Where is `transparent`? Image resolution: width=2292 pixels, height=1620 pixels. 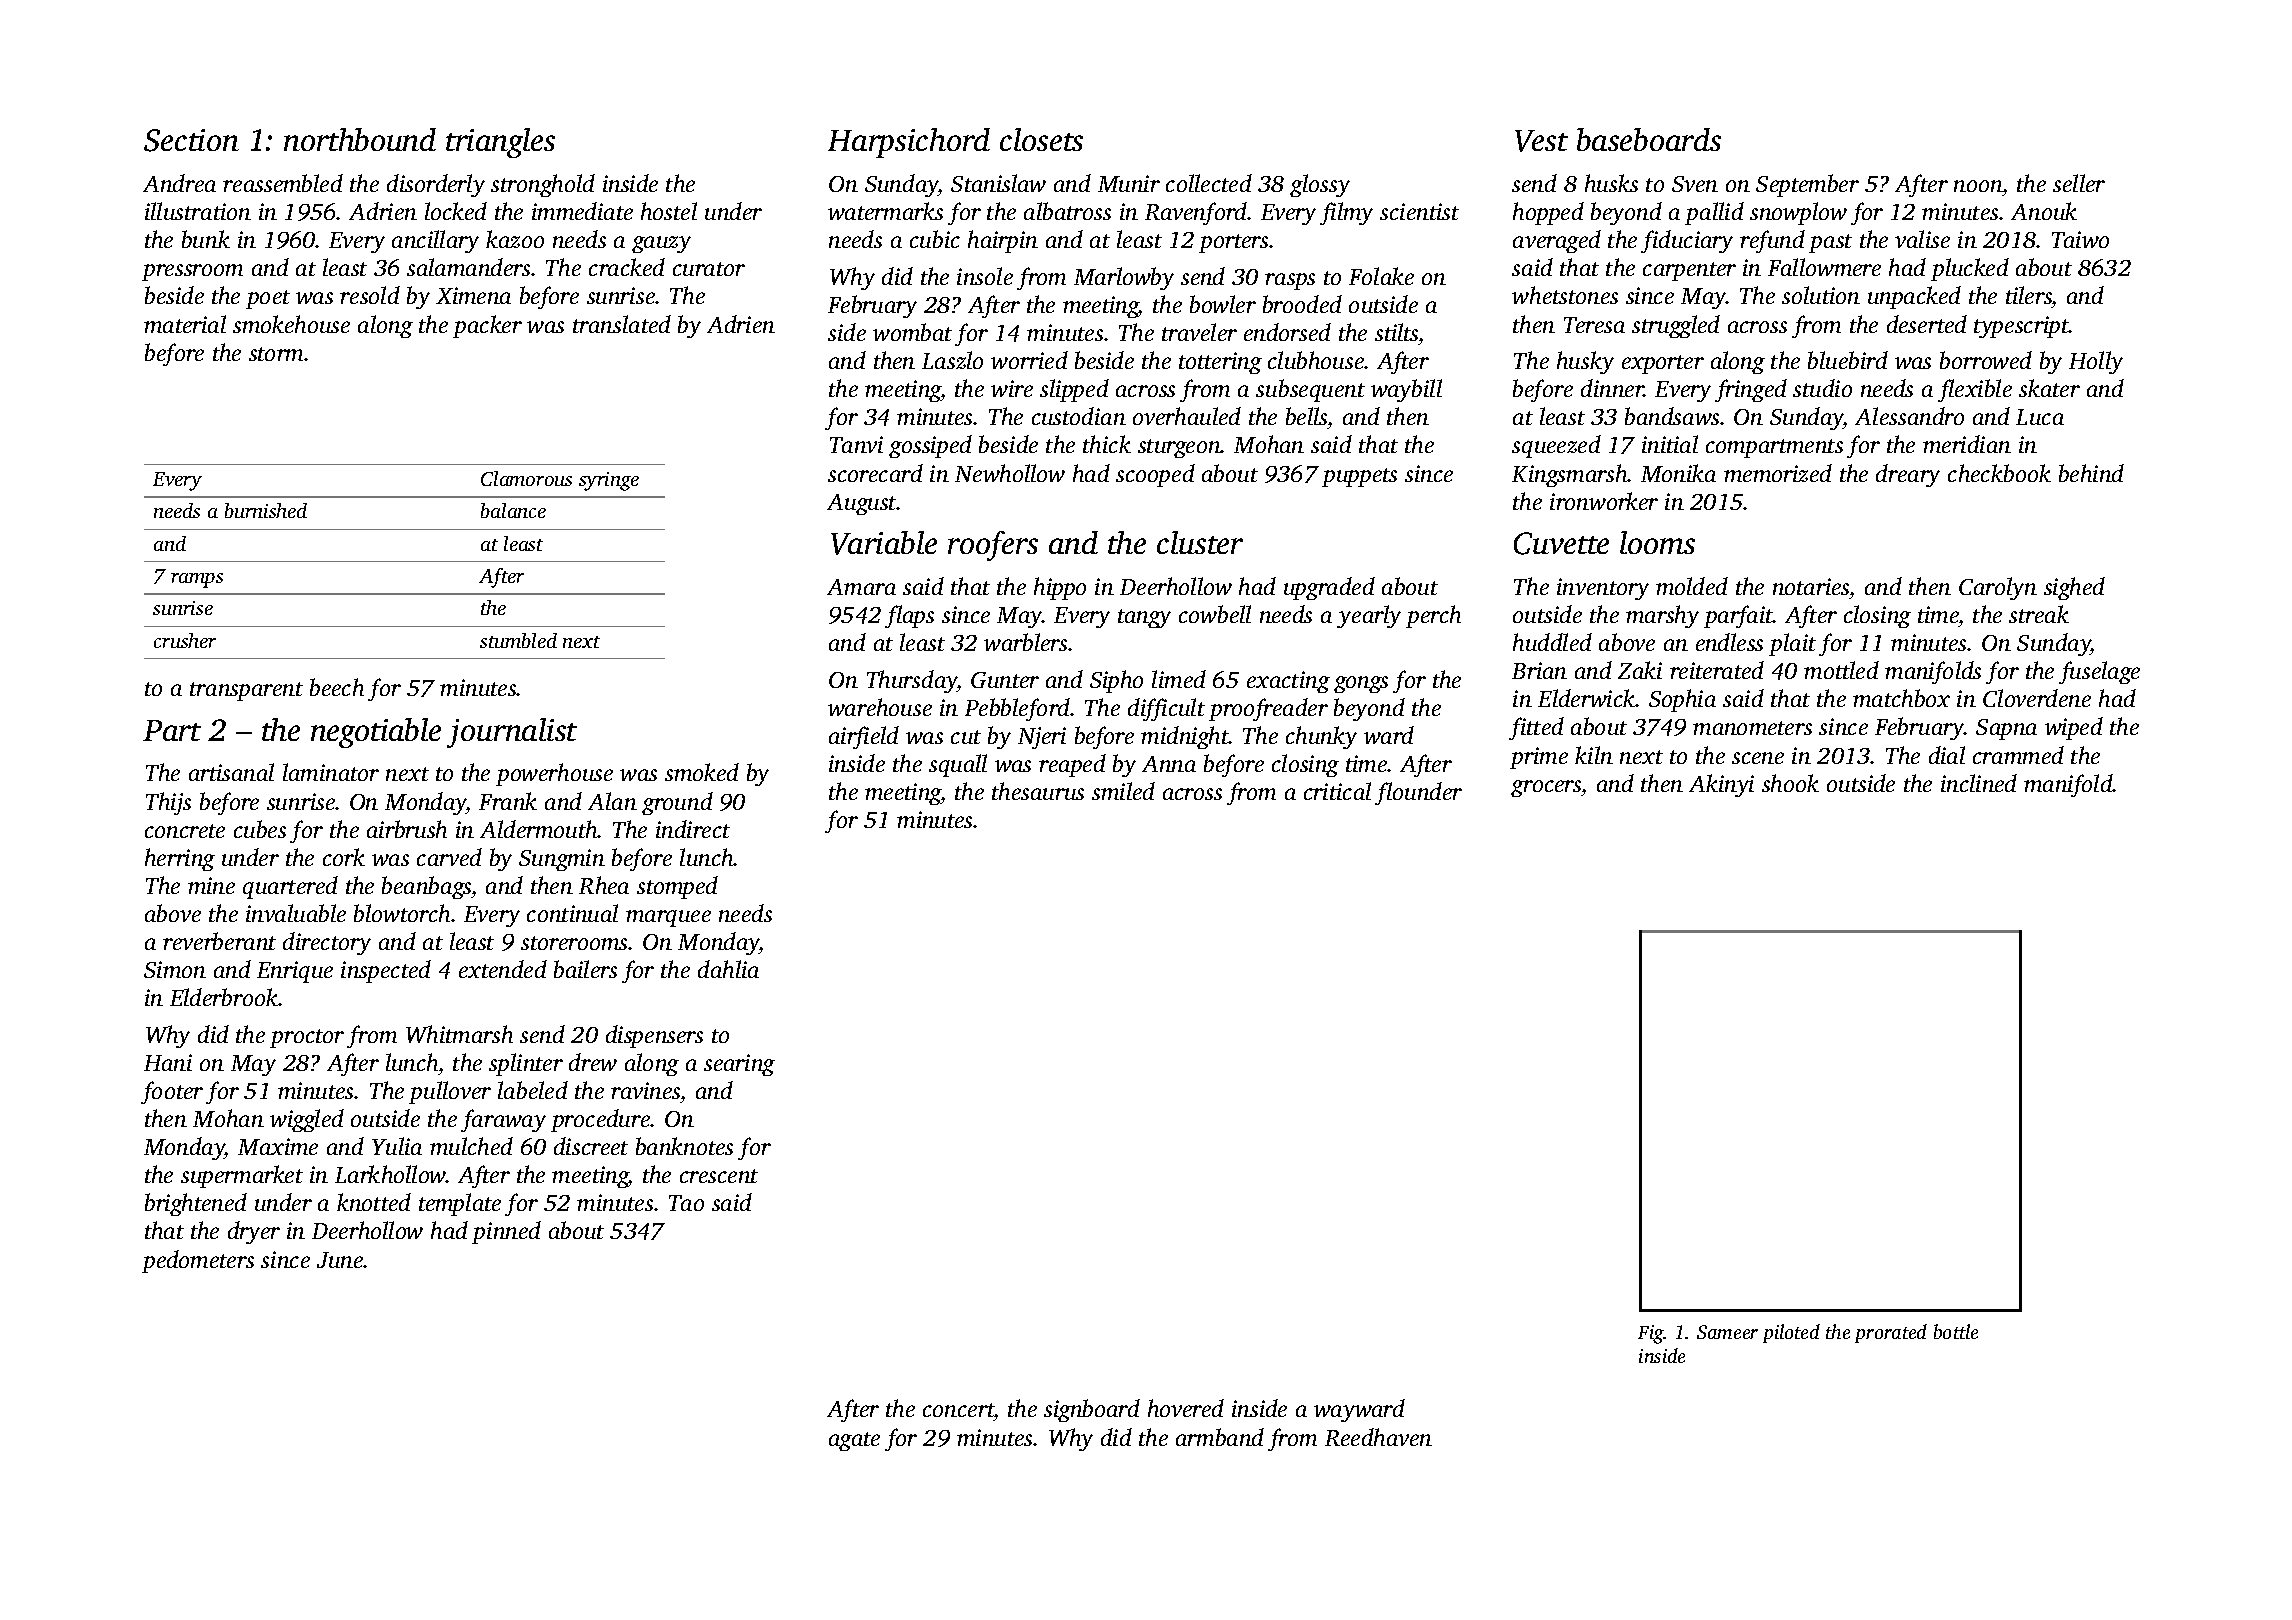 transparent is located at coordinates (246, 691).
